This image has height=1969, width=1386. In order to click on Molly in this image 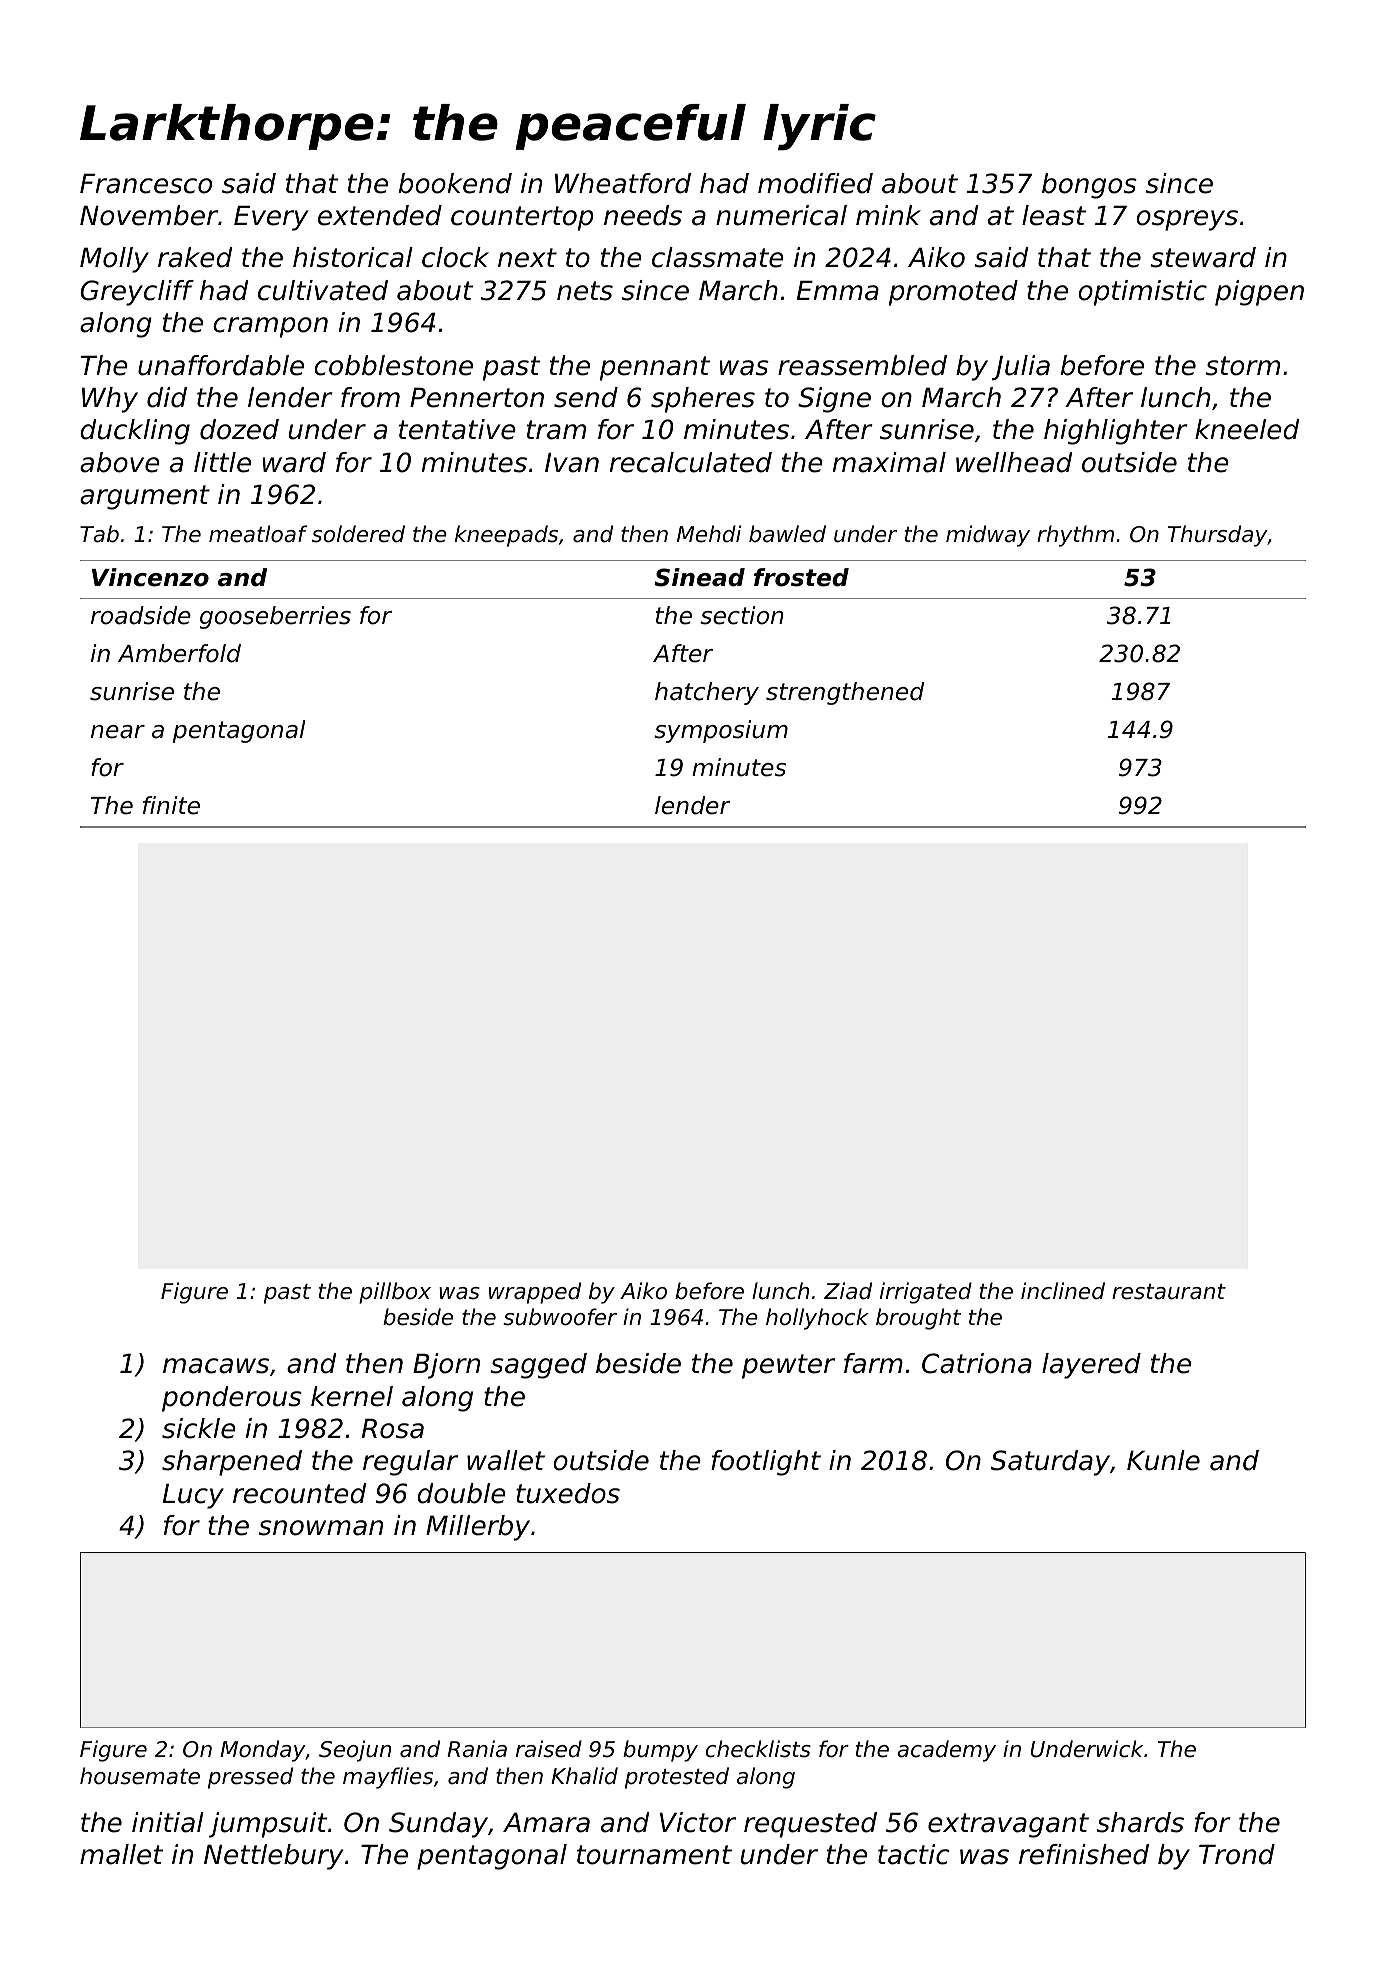, I will do `click(114, 260)`.
